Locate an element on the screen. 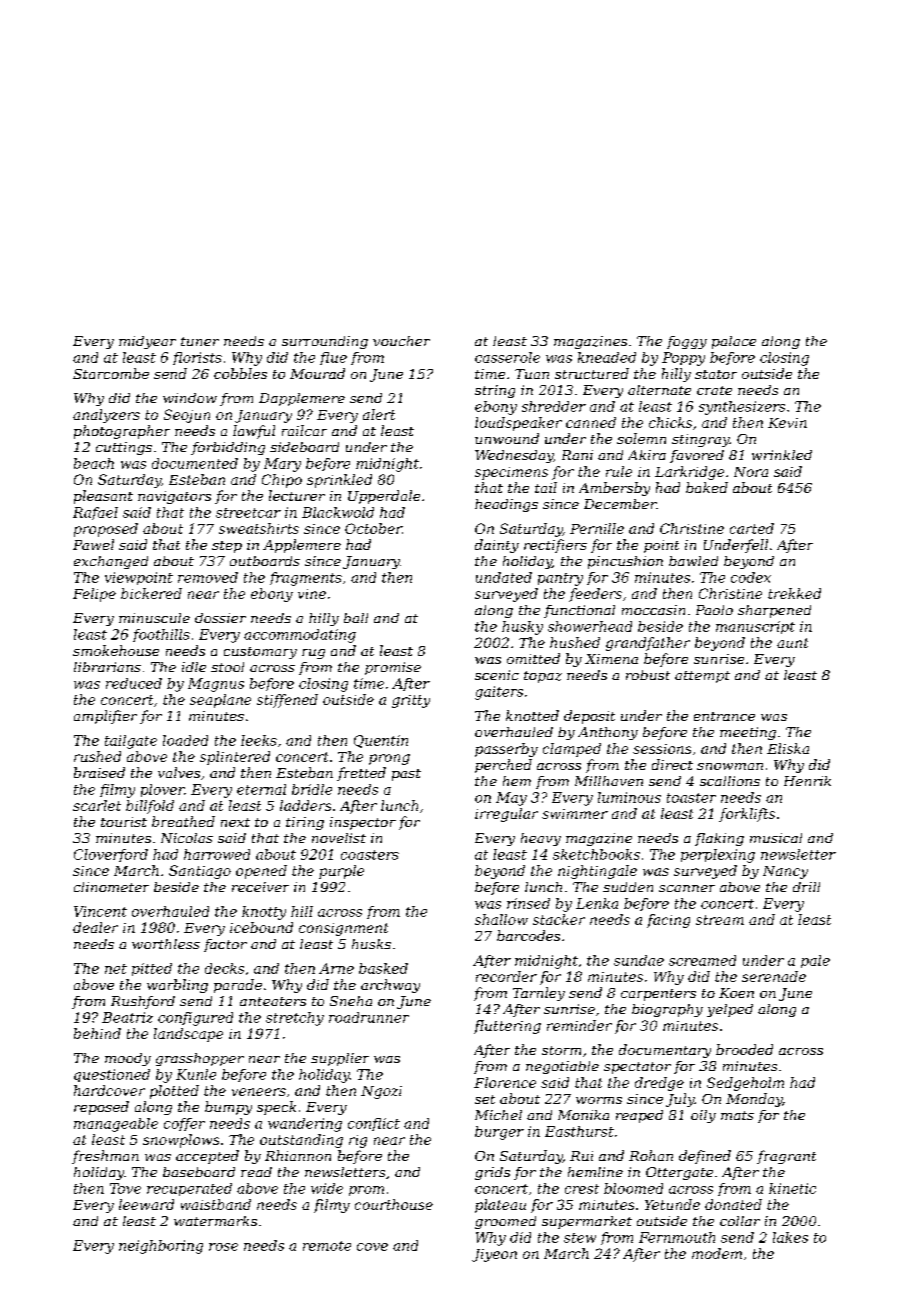 This screenshot has height=1316, width=908. Pernille is located at coordinates (597, 528).
